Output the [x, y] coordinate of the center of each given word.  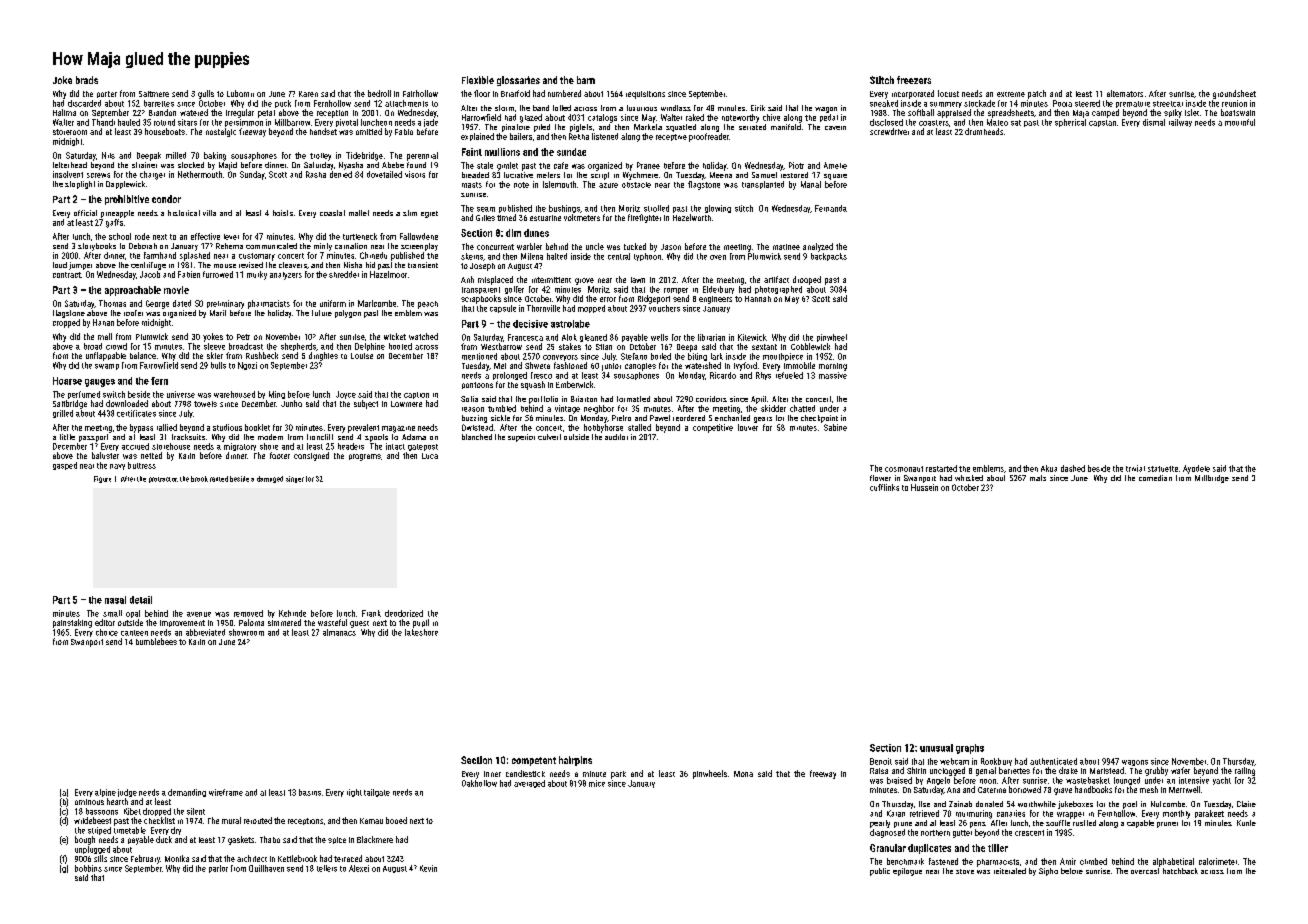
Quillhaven [266, 868]
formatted [633, 399]
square [835, 177]
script [600, 176]
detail [141, 600]
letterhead [70, 165]
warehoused [234, 394]
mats [1038, 478]
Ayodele [1196, 469]
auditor [616, 437]
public [880, 872]
